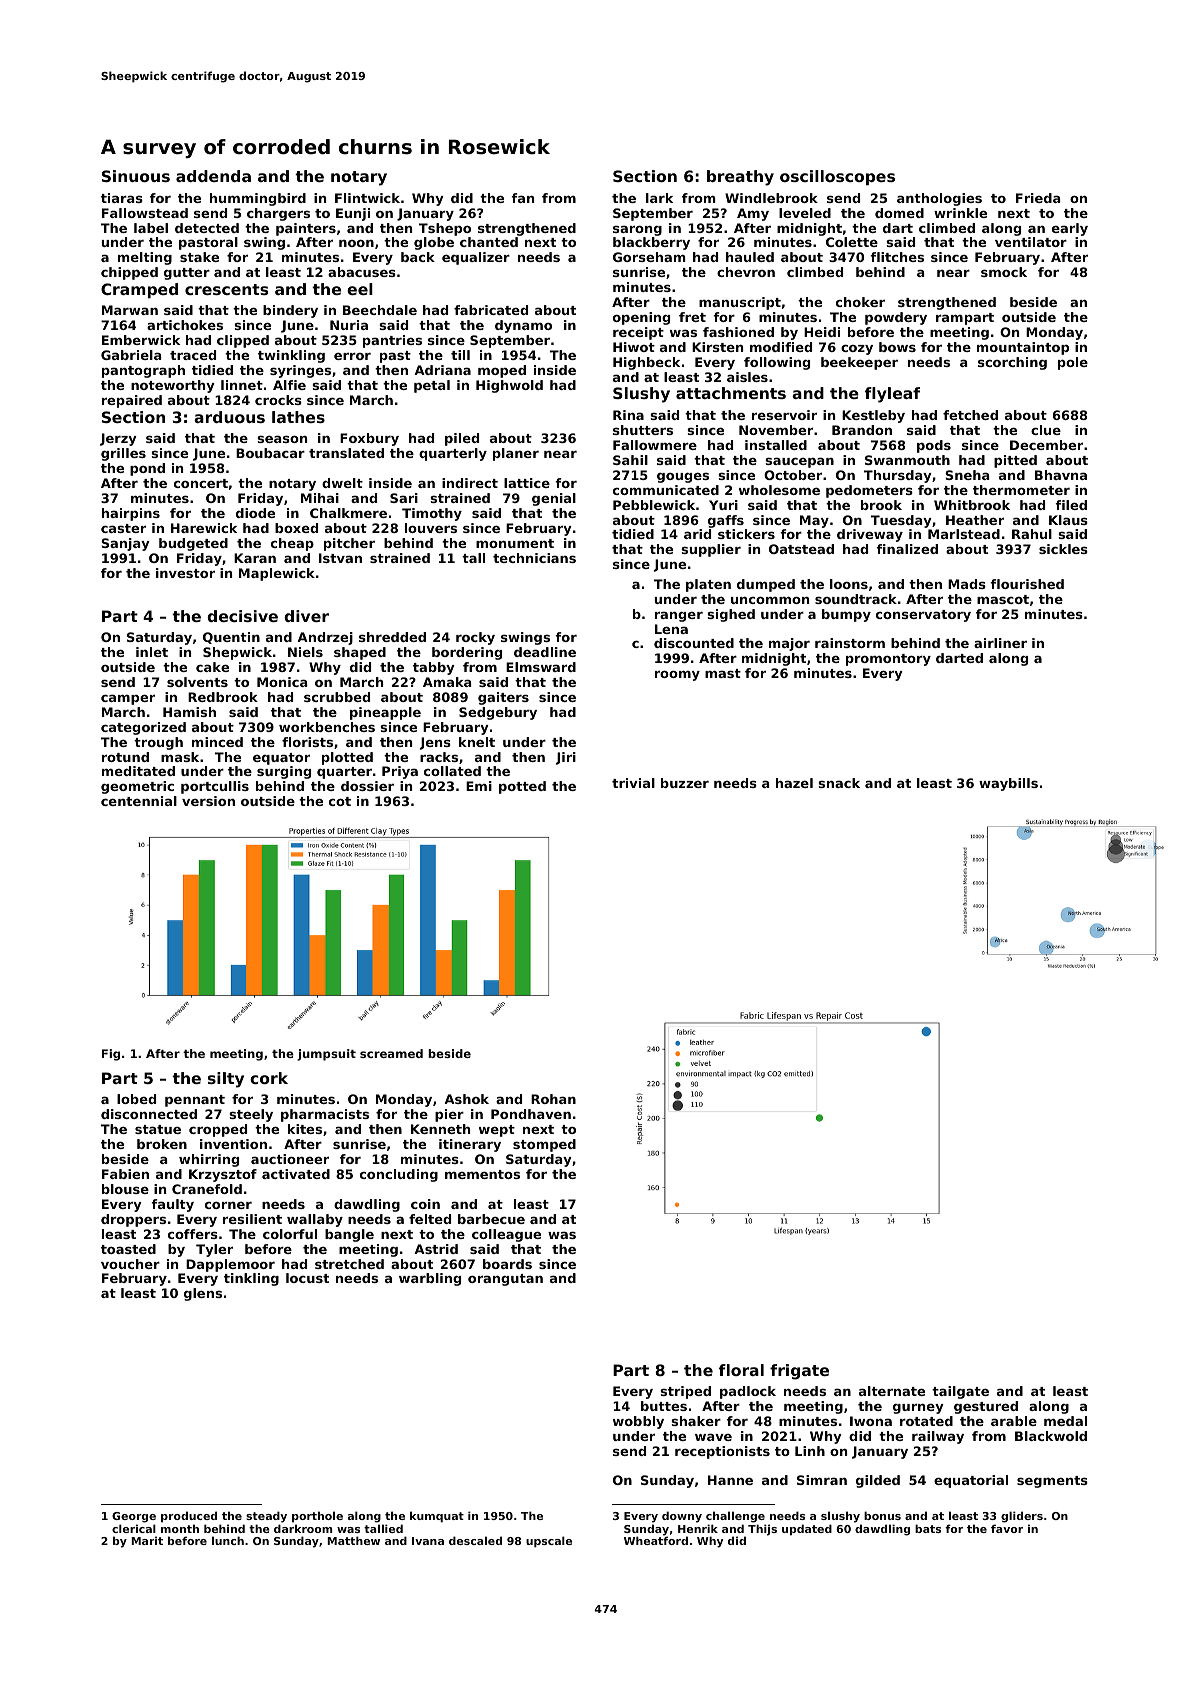 This screenshot has height=1682, width=1189. I want to click on painters, so click(306, 229).
